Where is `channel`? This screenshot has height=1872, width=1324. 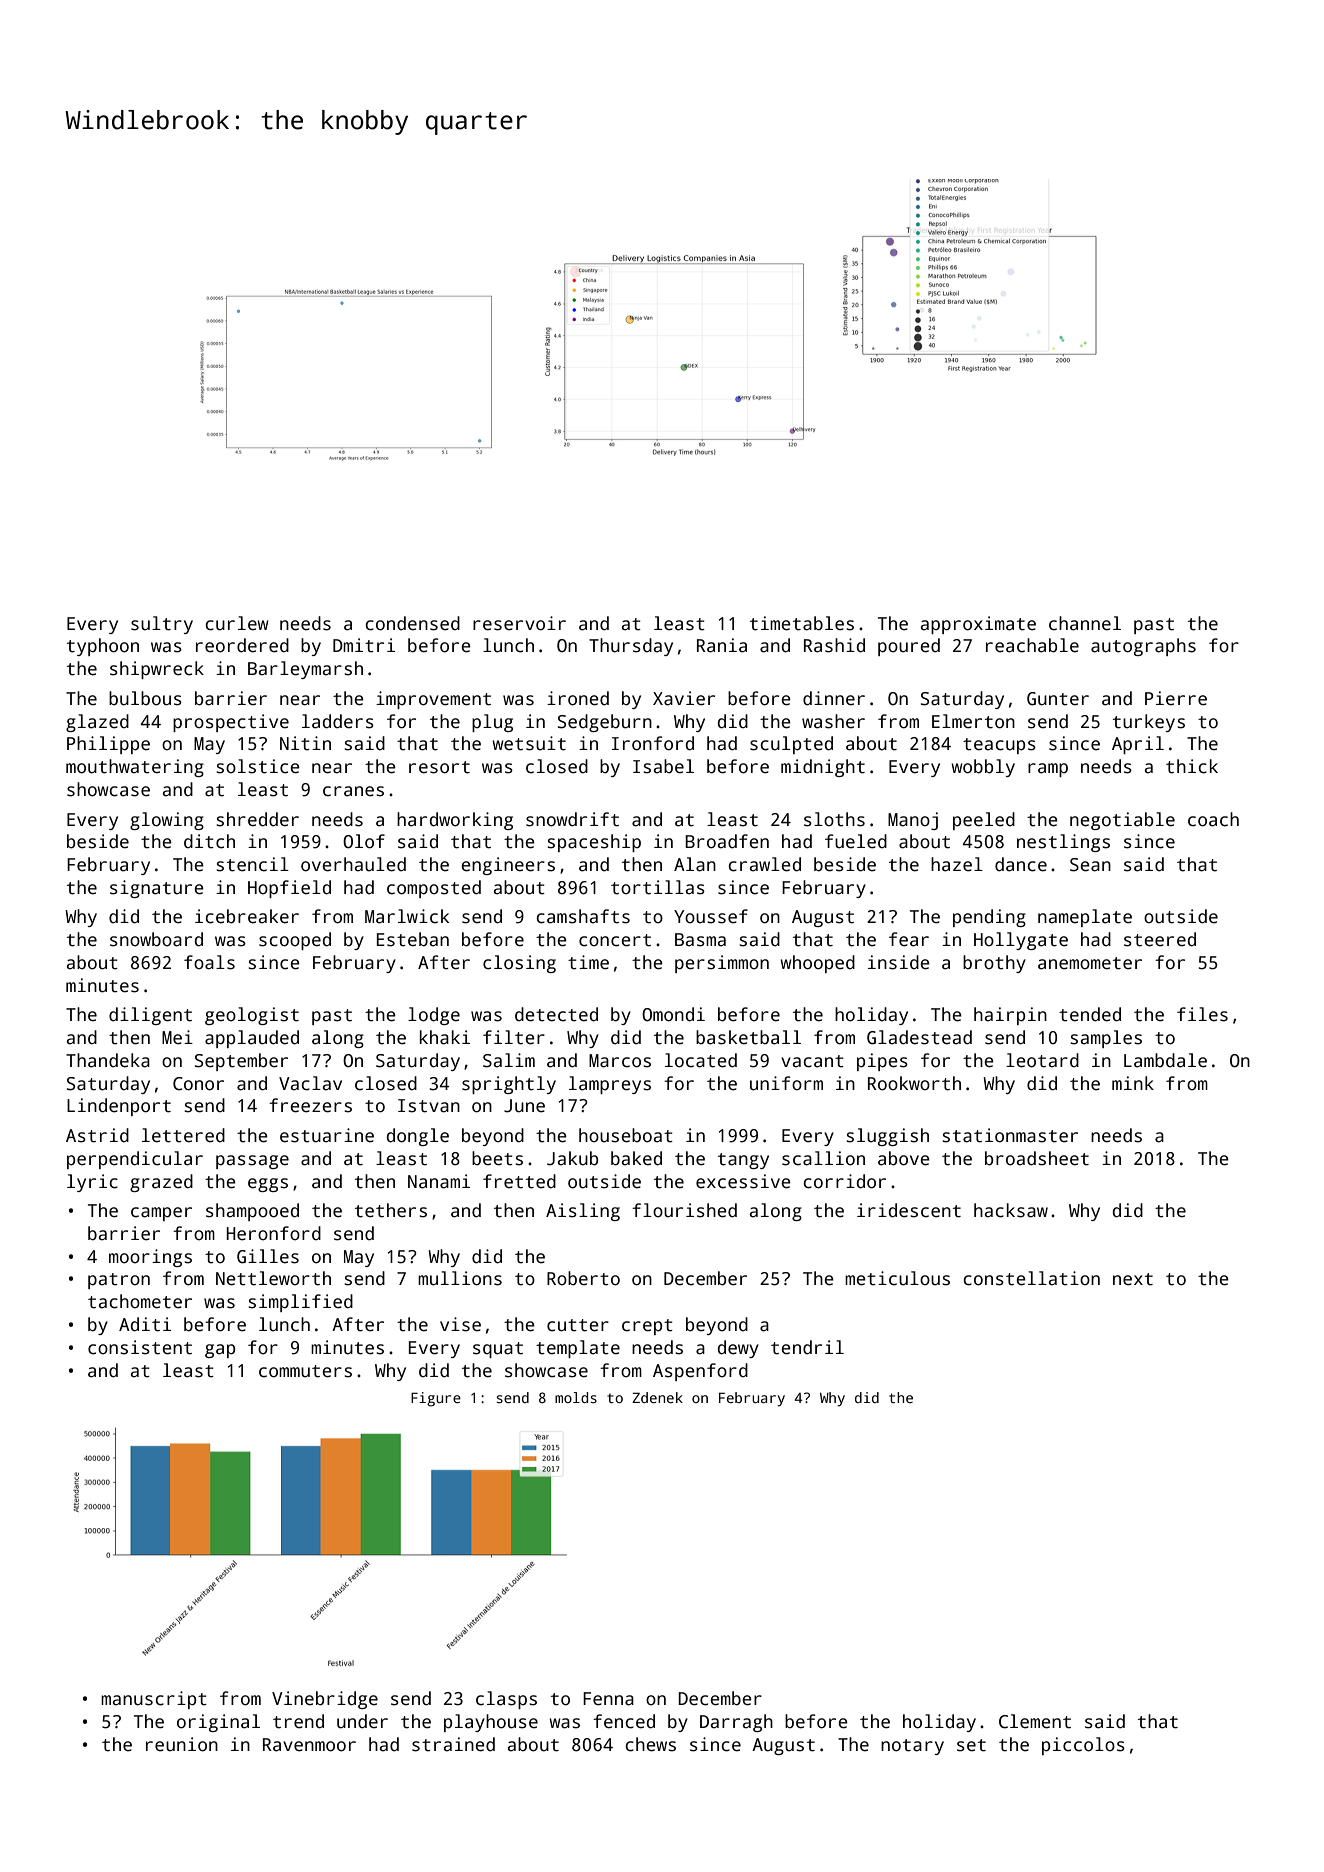
channel is located at coordinates (1085, 623).
